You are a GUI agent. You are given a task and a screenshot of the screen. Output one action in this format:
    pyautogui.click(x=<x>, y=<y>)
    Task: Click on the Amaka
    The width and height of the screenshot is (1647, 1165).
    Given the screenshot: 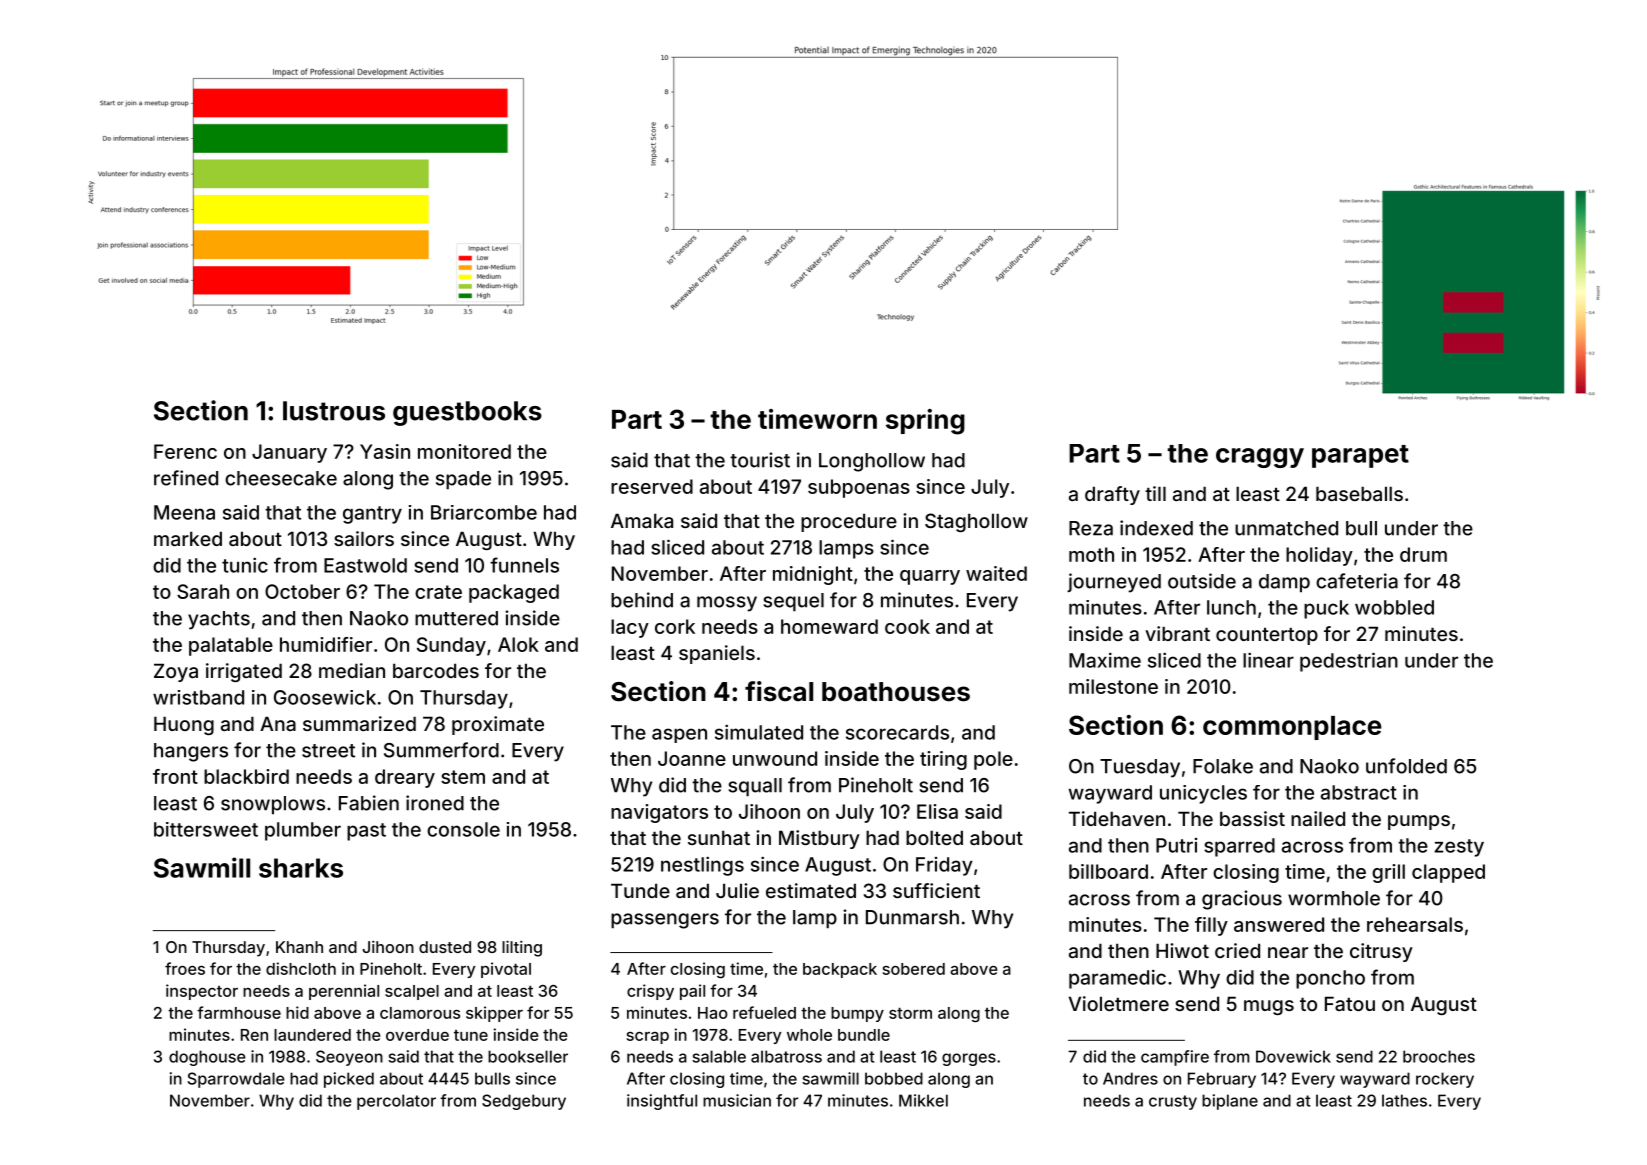 What is the action you would take?
    pyautogui.click(x=642, y=520)
